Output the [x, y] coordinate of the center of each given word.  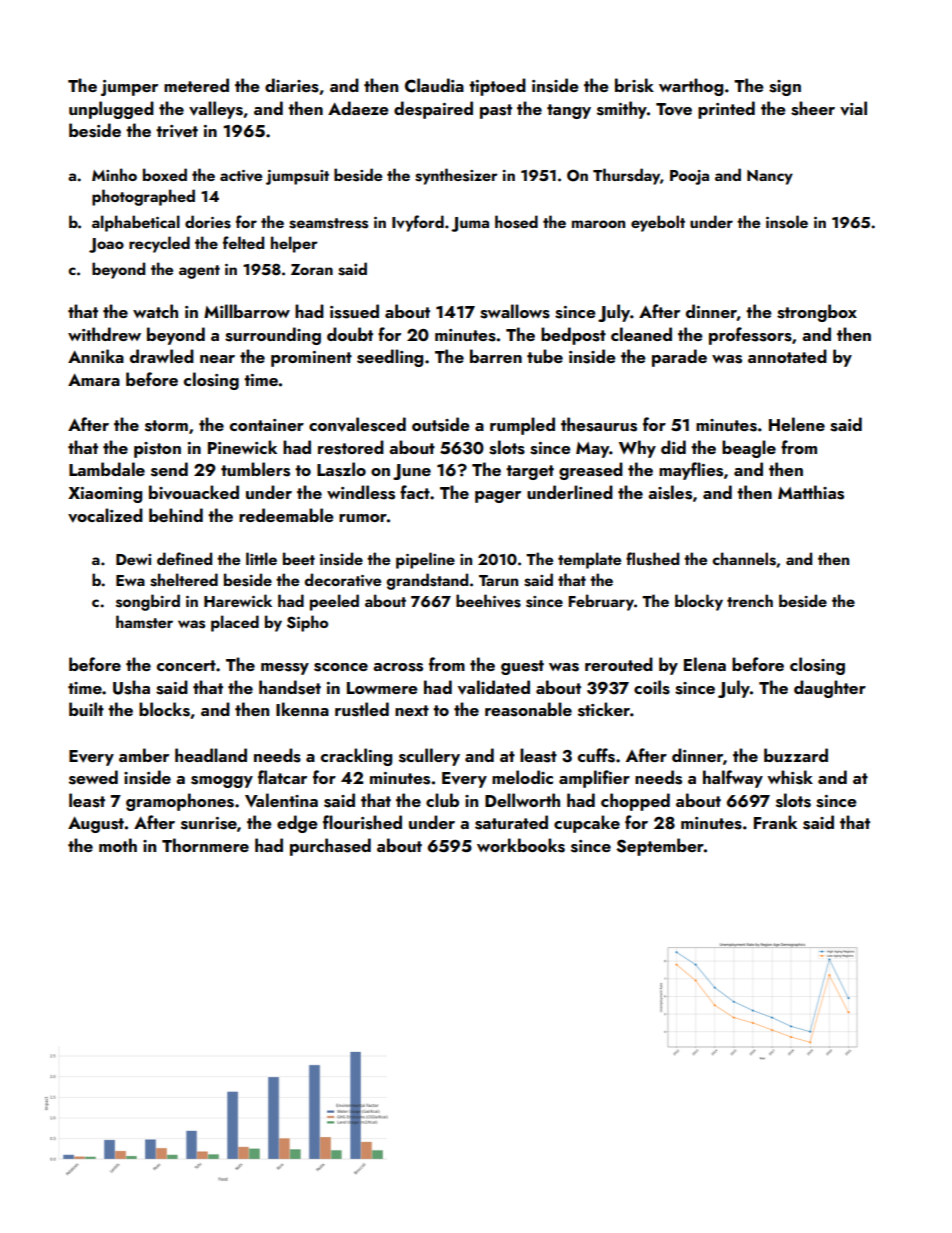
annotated [787, 356]
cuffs [596, 755]
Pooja [689, 177]
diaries [292, 85]
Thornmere [205, 845]
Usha [131, 687]
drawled [162, 356]
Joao [106, 245]
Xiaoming [105, 495]
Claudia [434, 85]
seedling [390, 358]
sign [785, 88]
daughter [830, 689]
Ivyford [418, 223]
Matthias [811, 492]
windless [361, 492]
